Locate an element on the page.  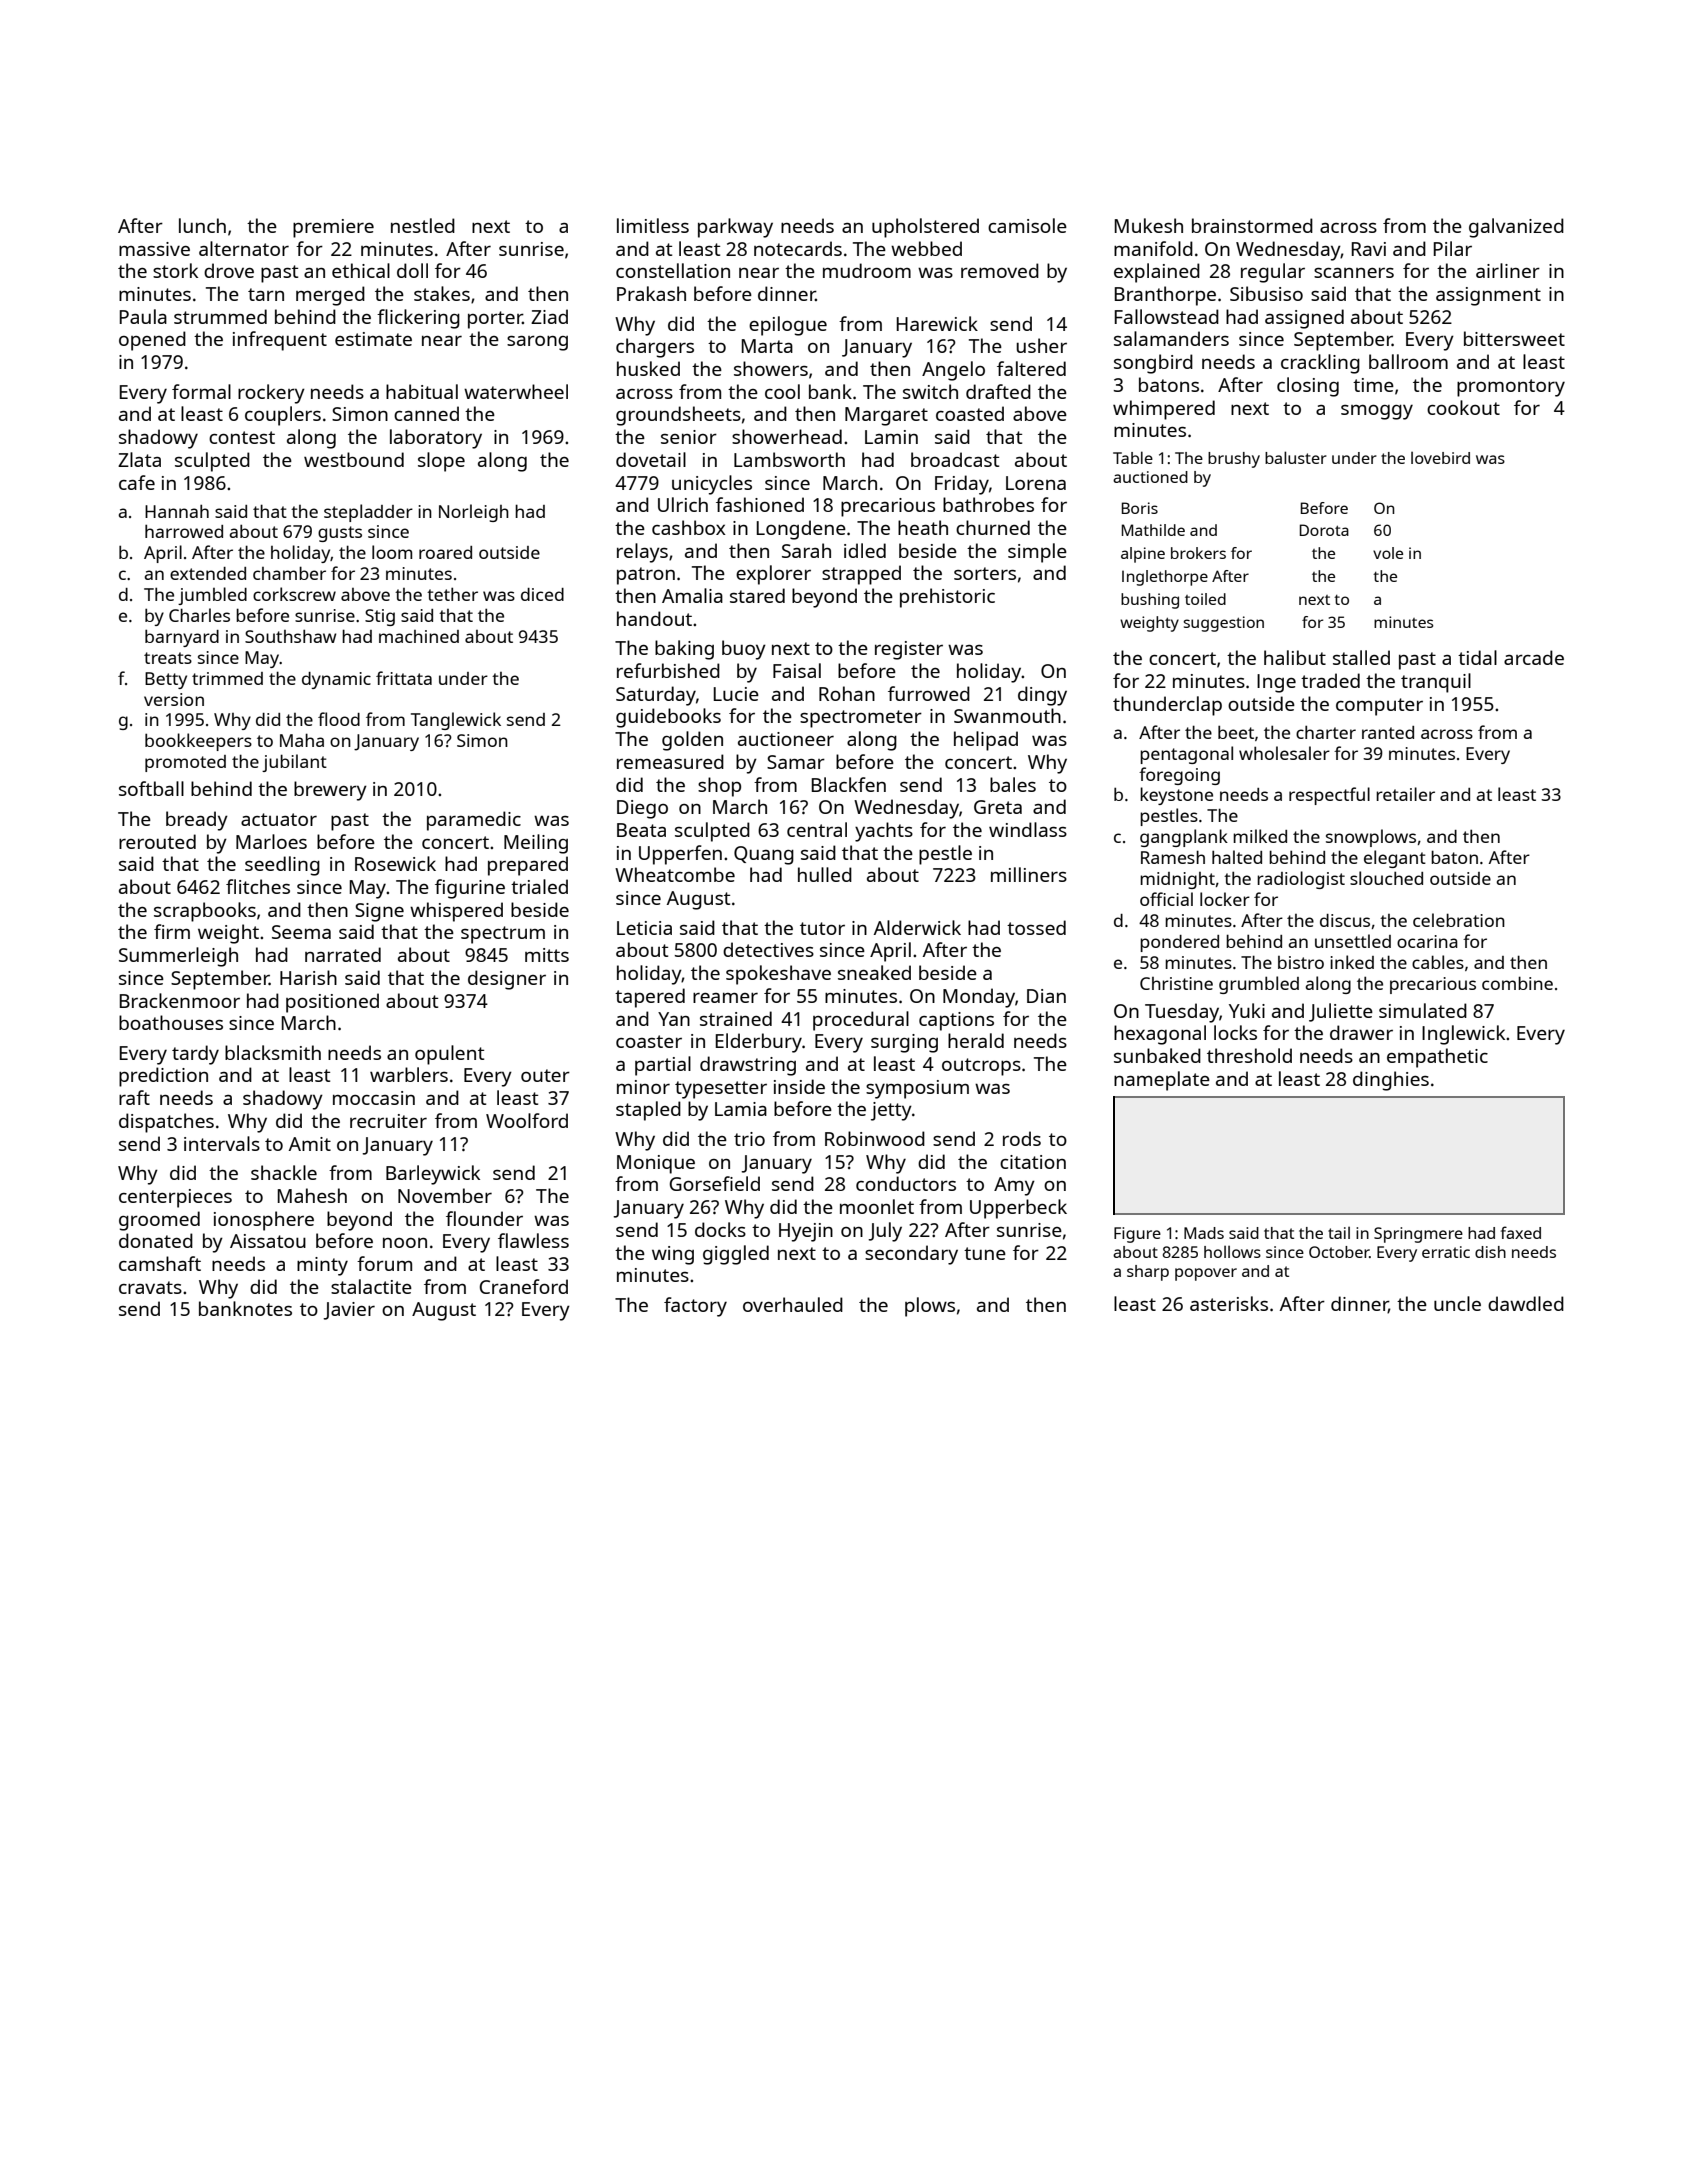
limitless is located at coordinates (653, 225).
